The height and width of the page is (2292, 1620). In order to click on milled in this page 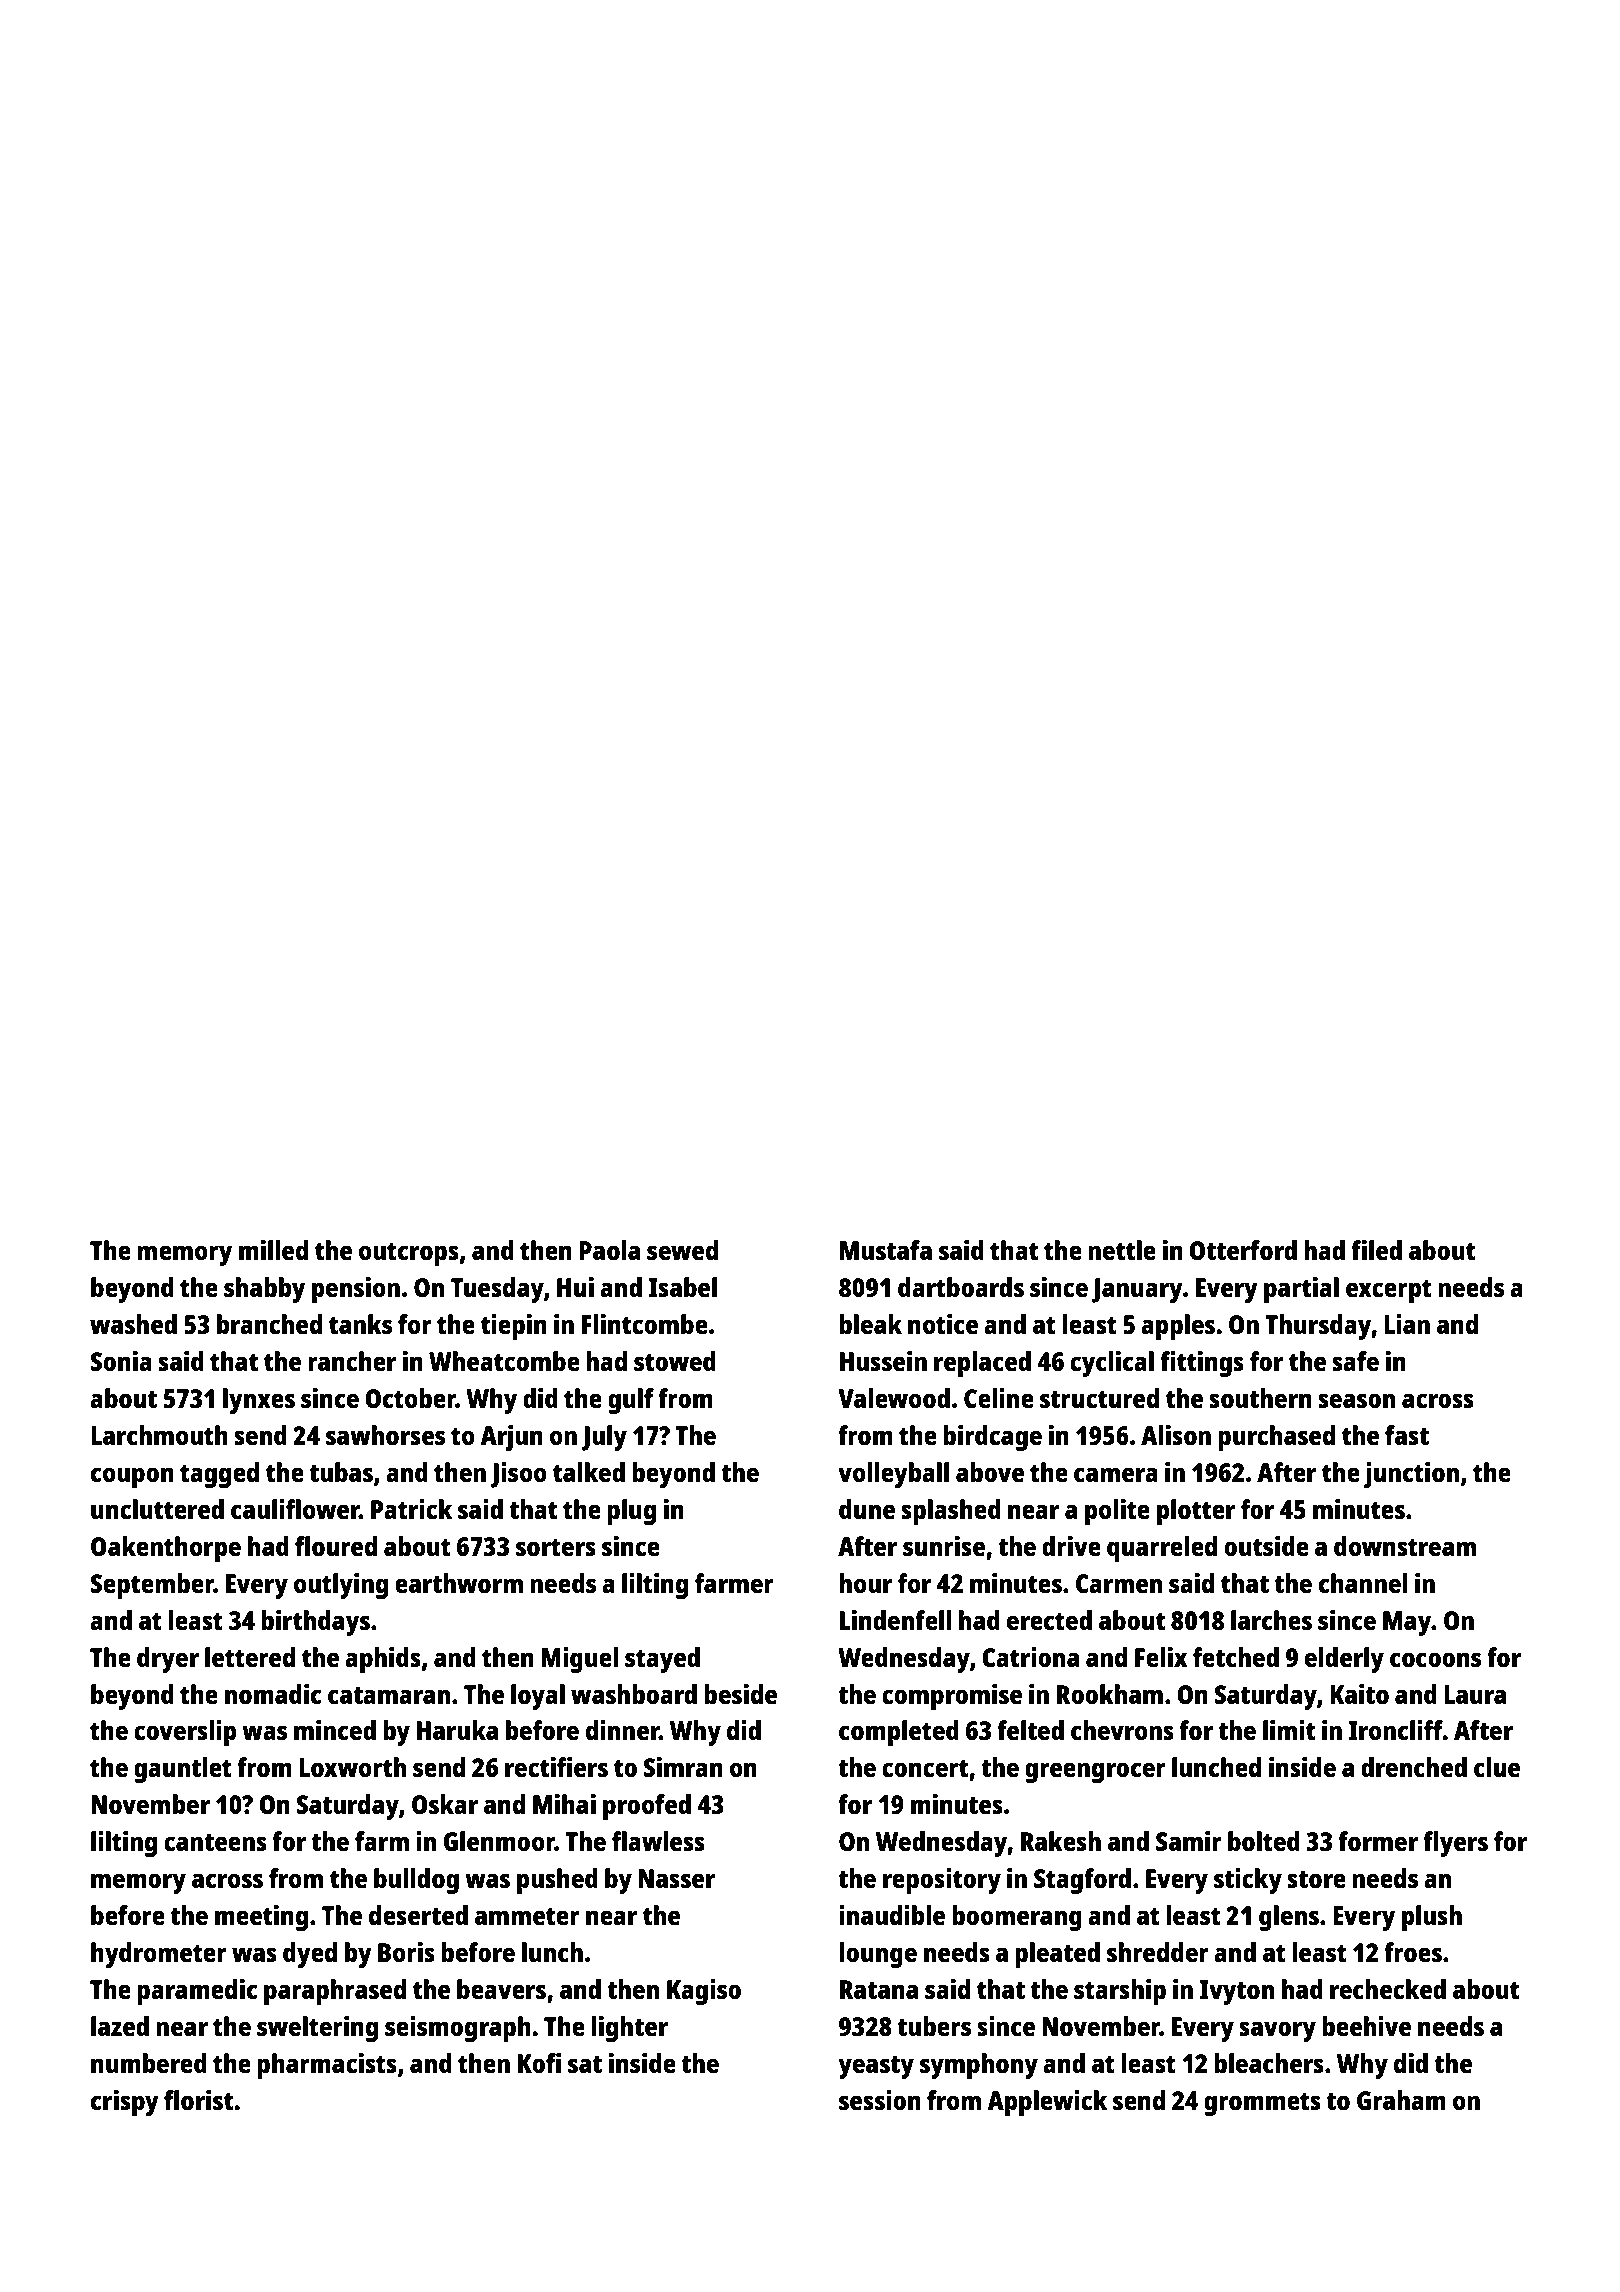, I will do `click(273, 1250)`.
